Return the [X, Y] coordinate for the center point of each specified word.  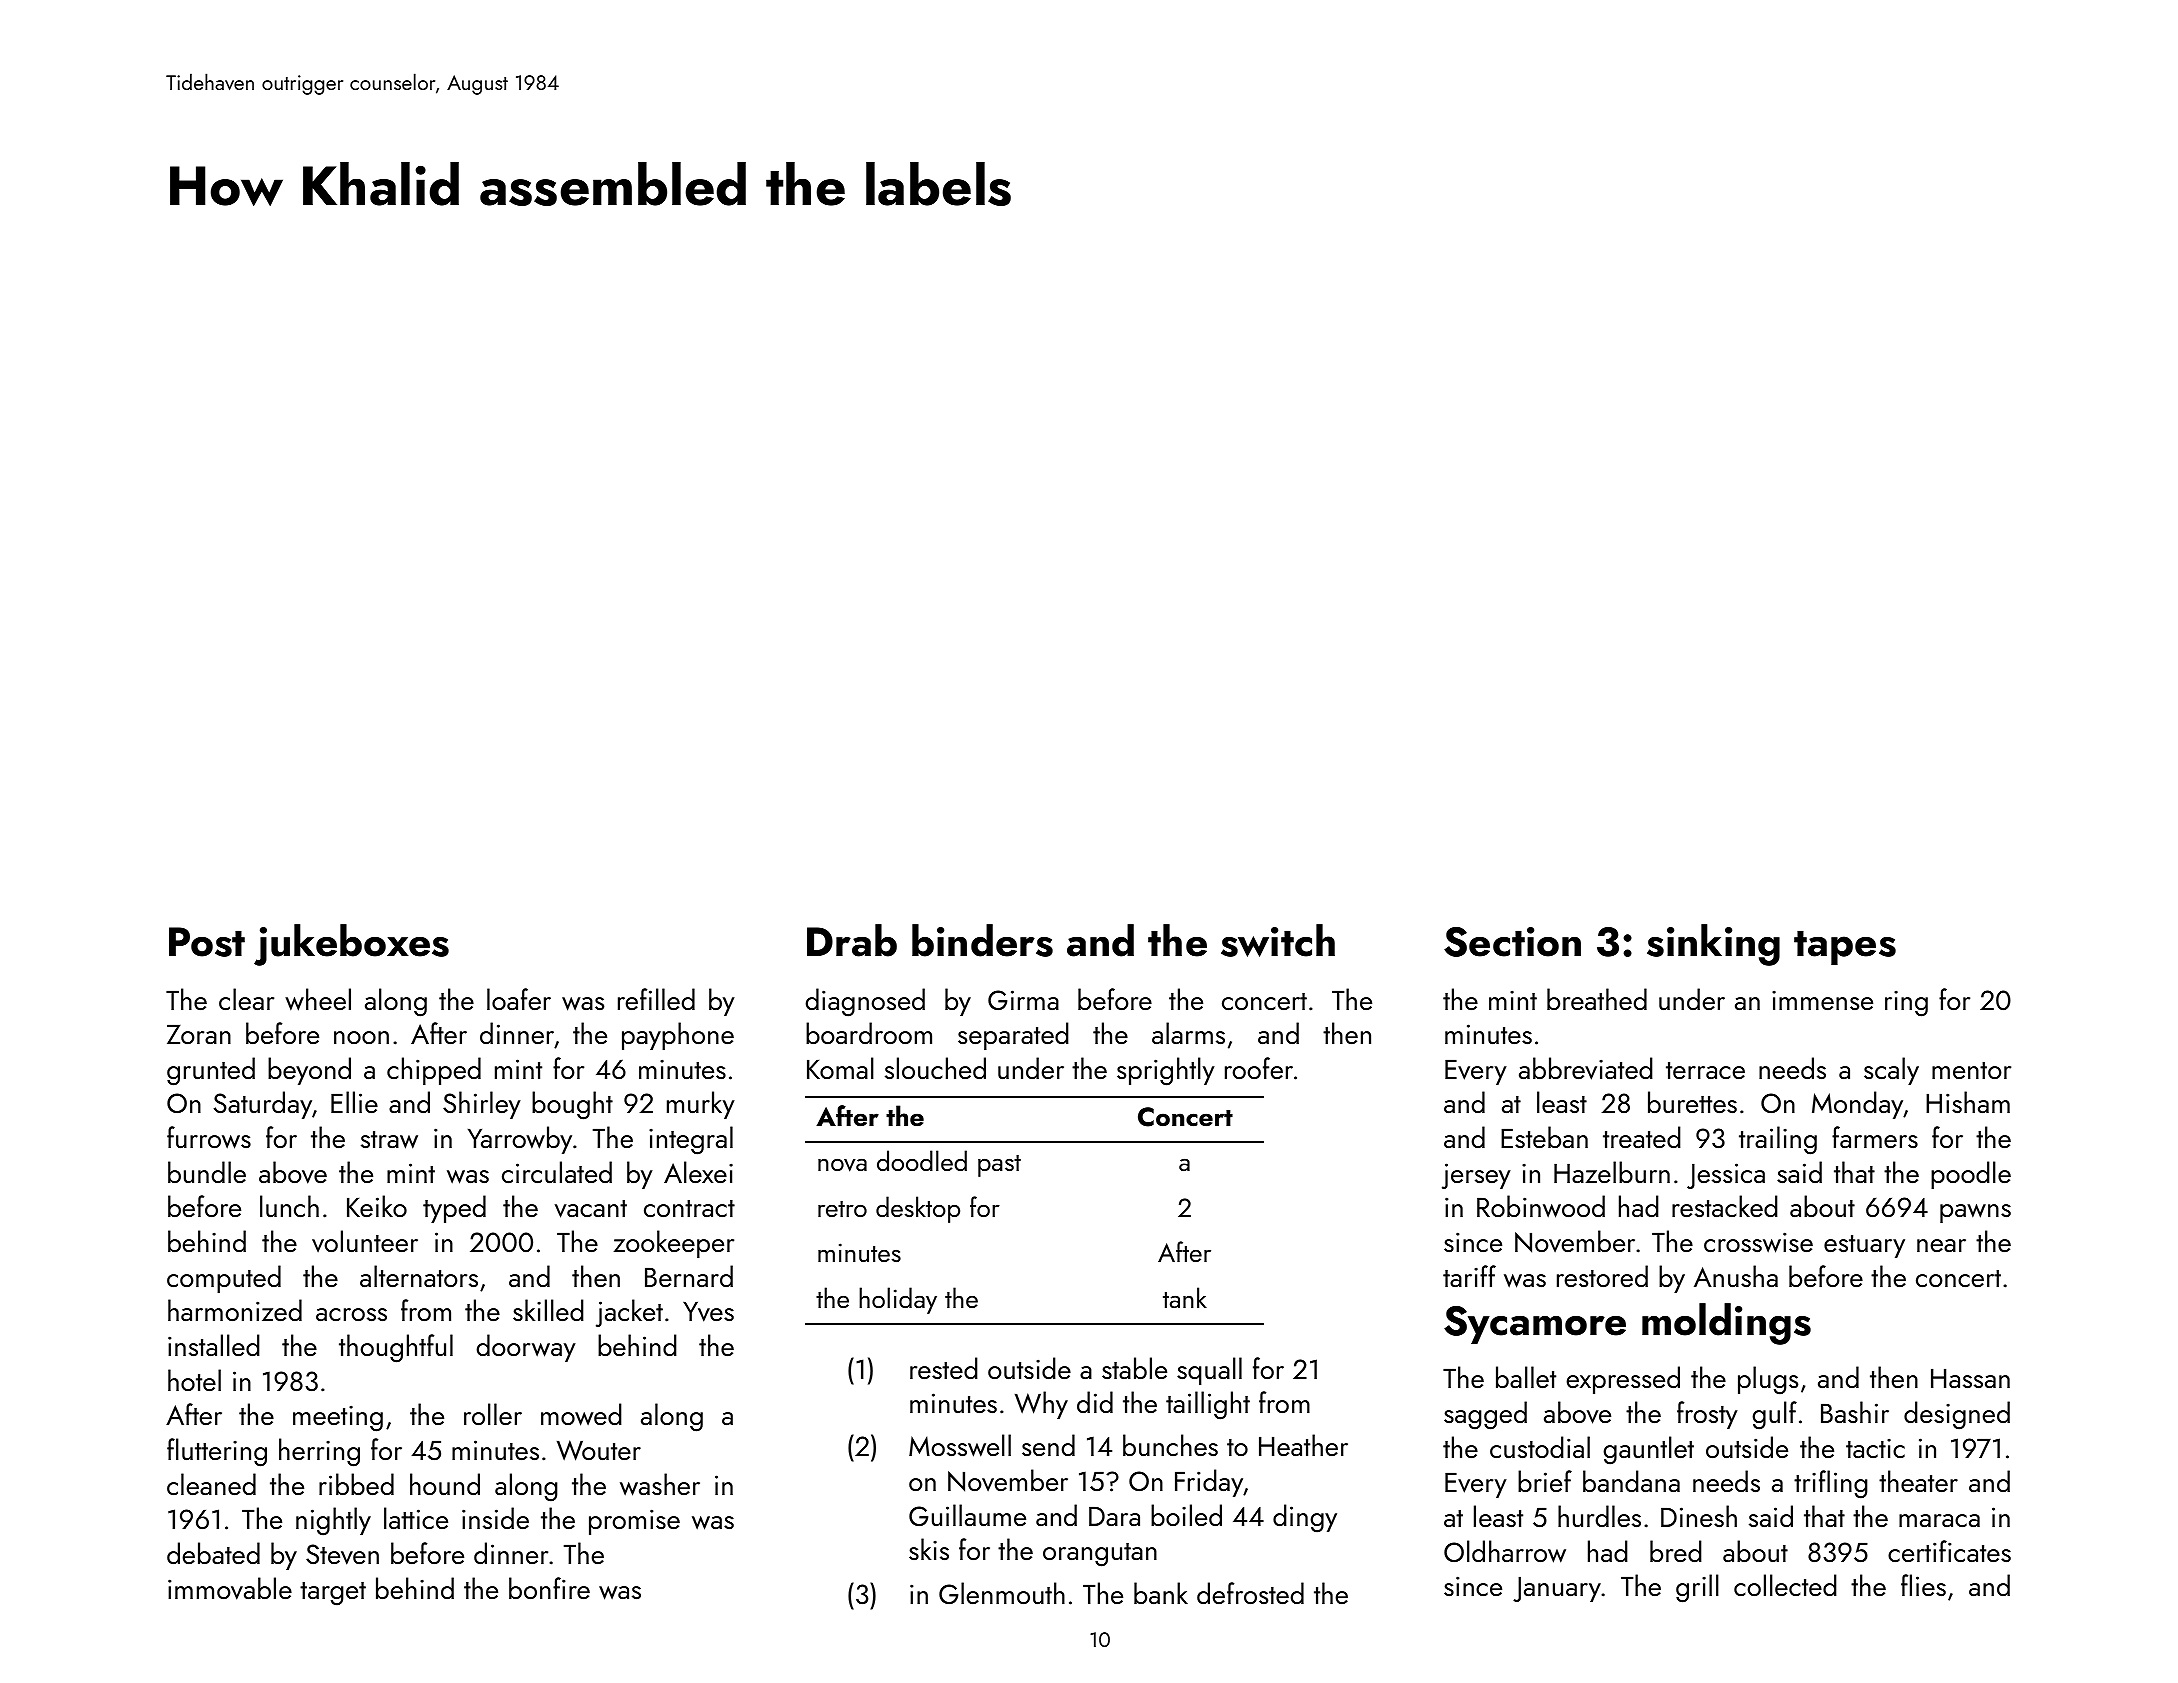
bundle [207, 1172]
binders [982, 940]
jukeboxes [351, 945]
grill [1697, 1588]
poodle [1971, 1175]
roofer [1259, 1068]
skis [929, 1549]
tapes [1845, 948]
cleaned [211, 1484]
